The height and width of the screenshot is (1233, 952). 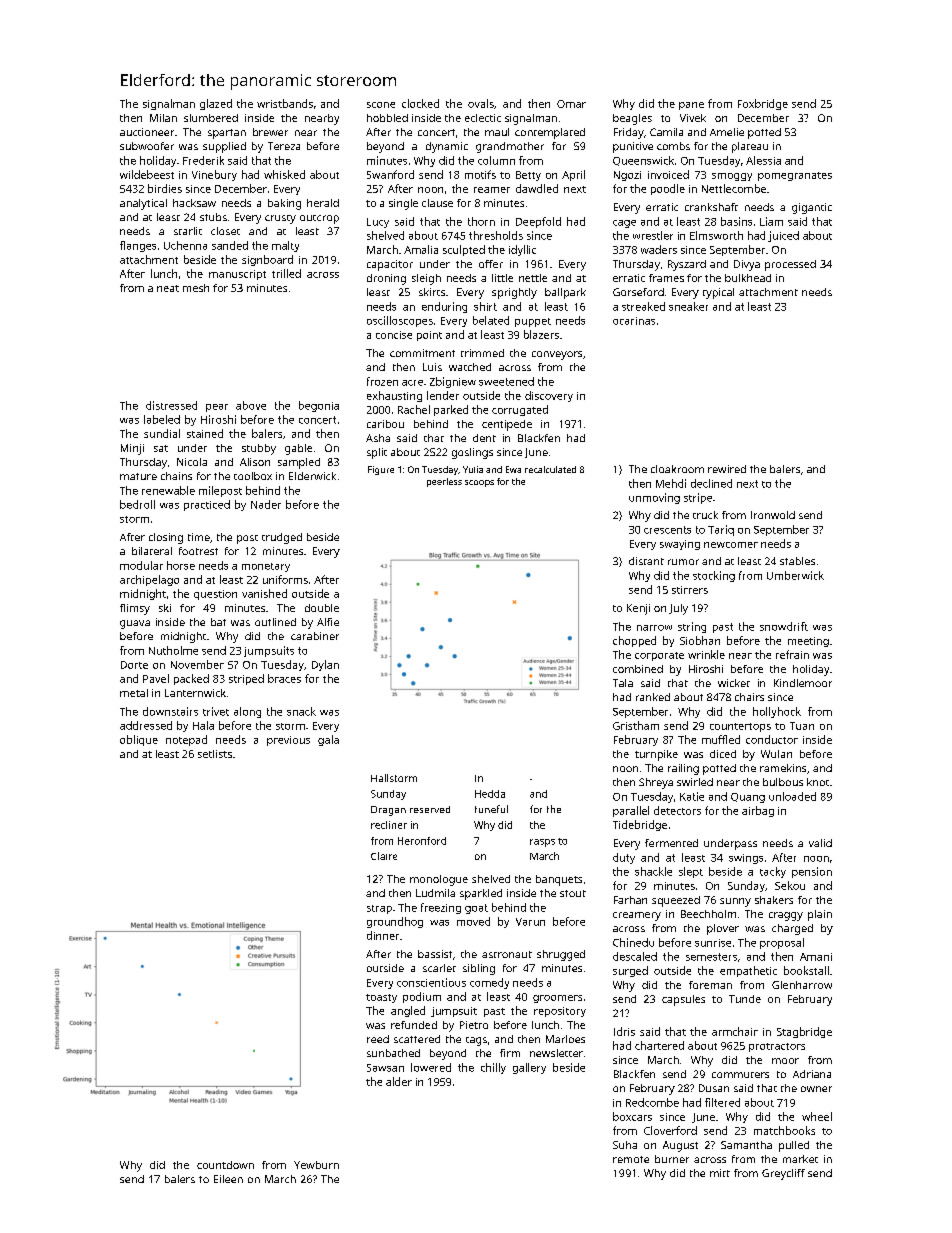 I want to click on Eileen, so click(x=228, y=1179).
